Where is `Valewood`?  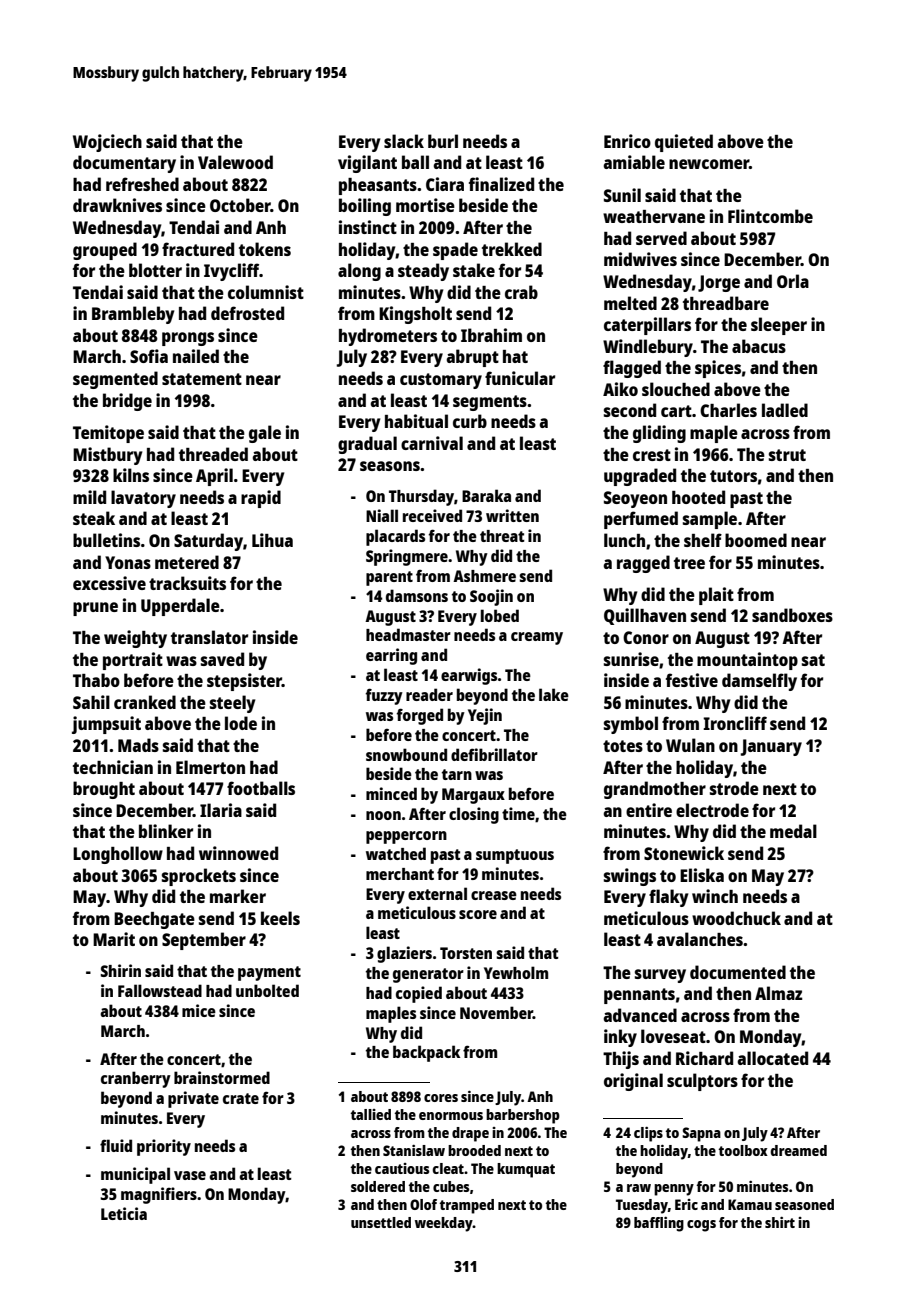 Valewood is located at coordinates (235, 162).
